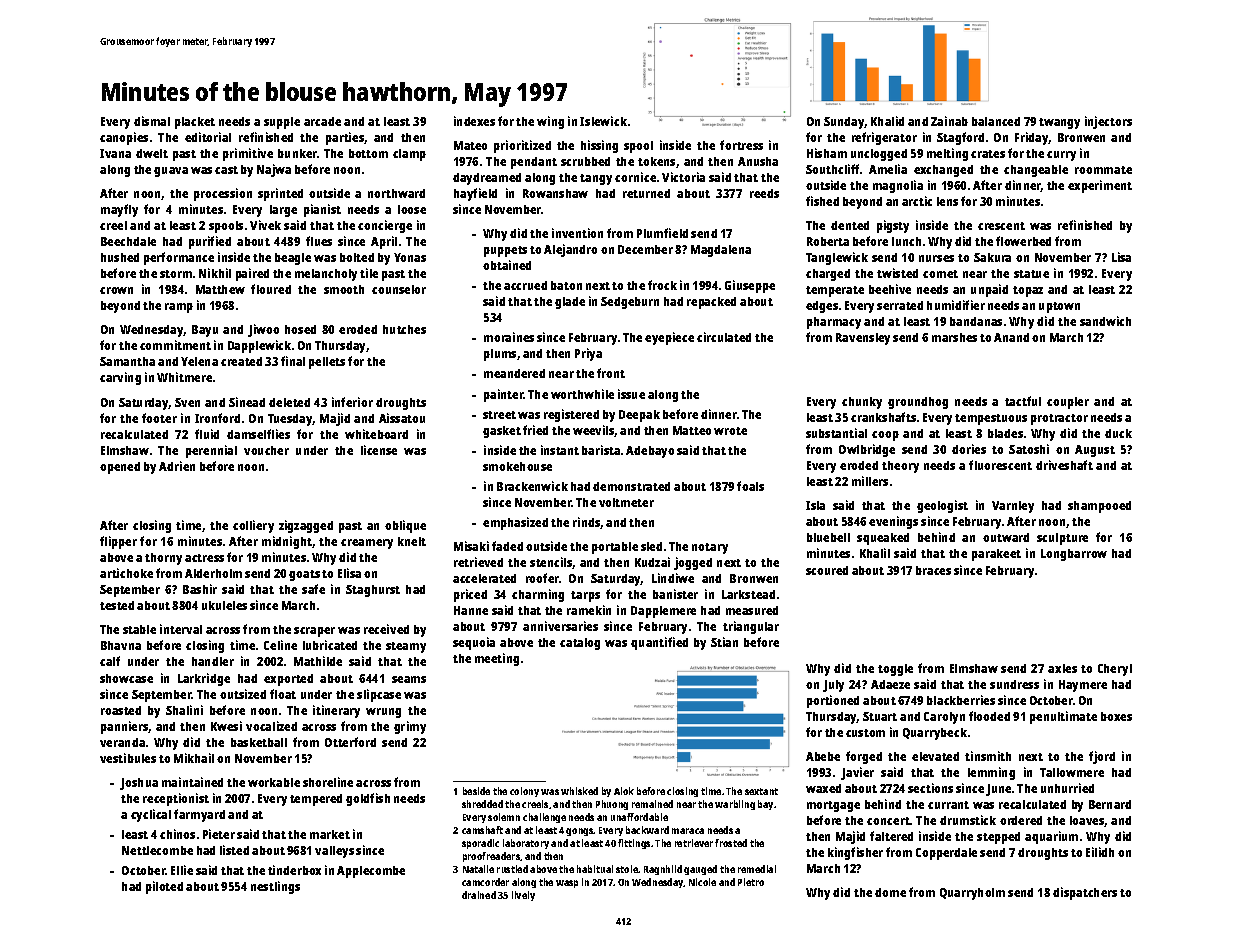 The height and width of the page is (952, 1233). What do you see at coordinates (248, 154) in the page?
I see `primitive` at bounding box center [248, 154].
